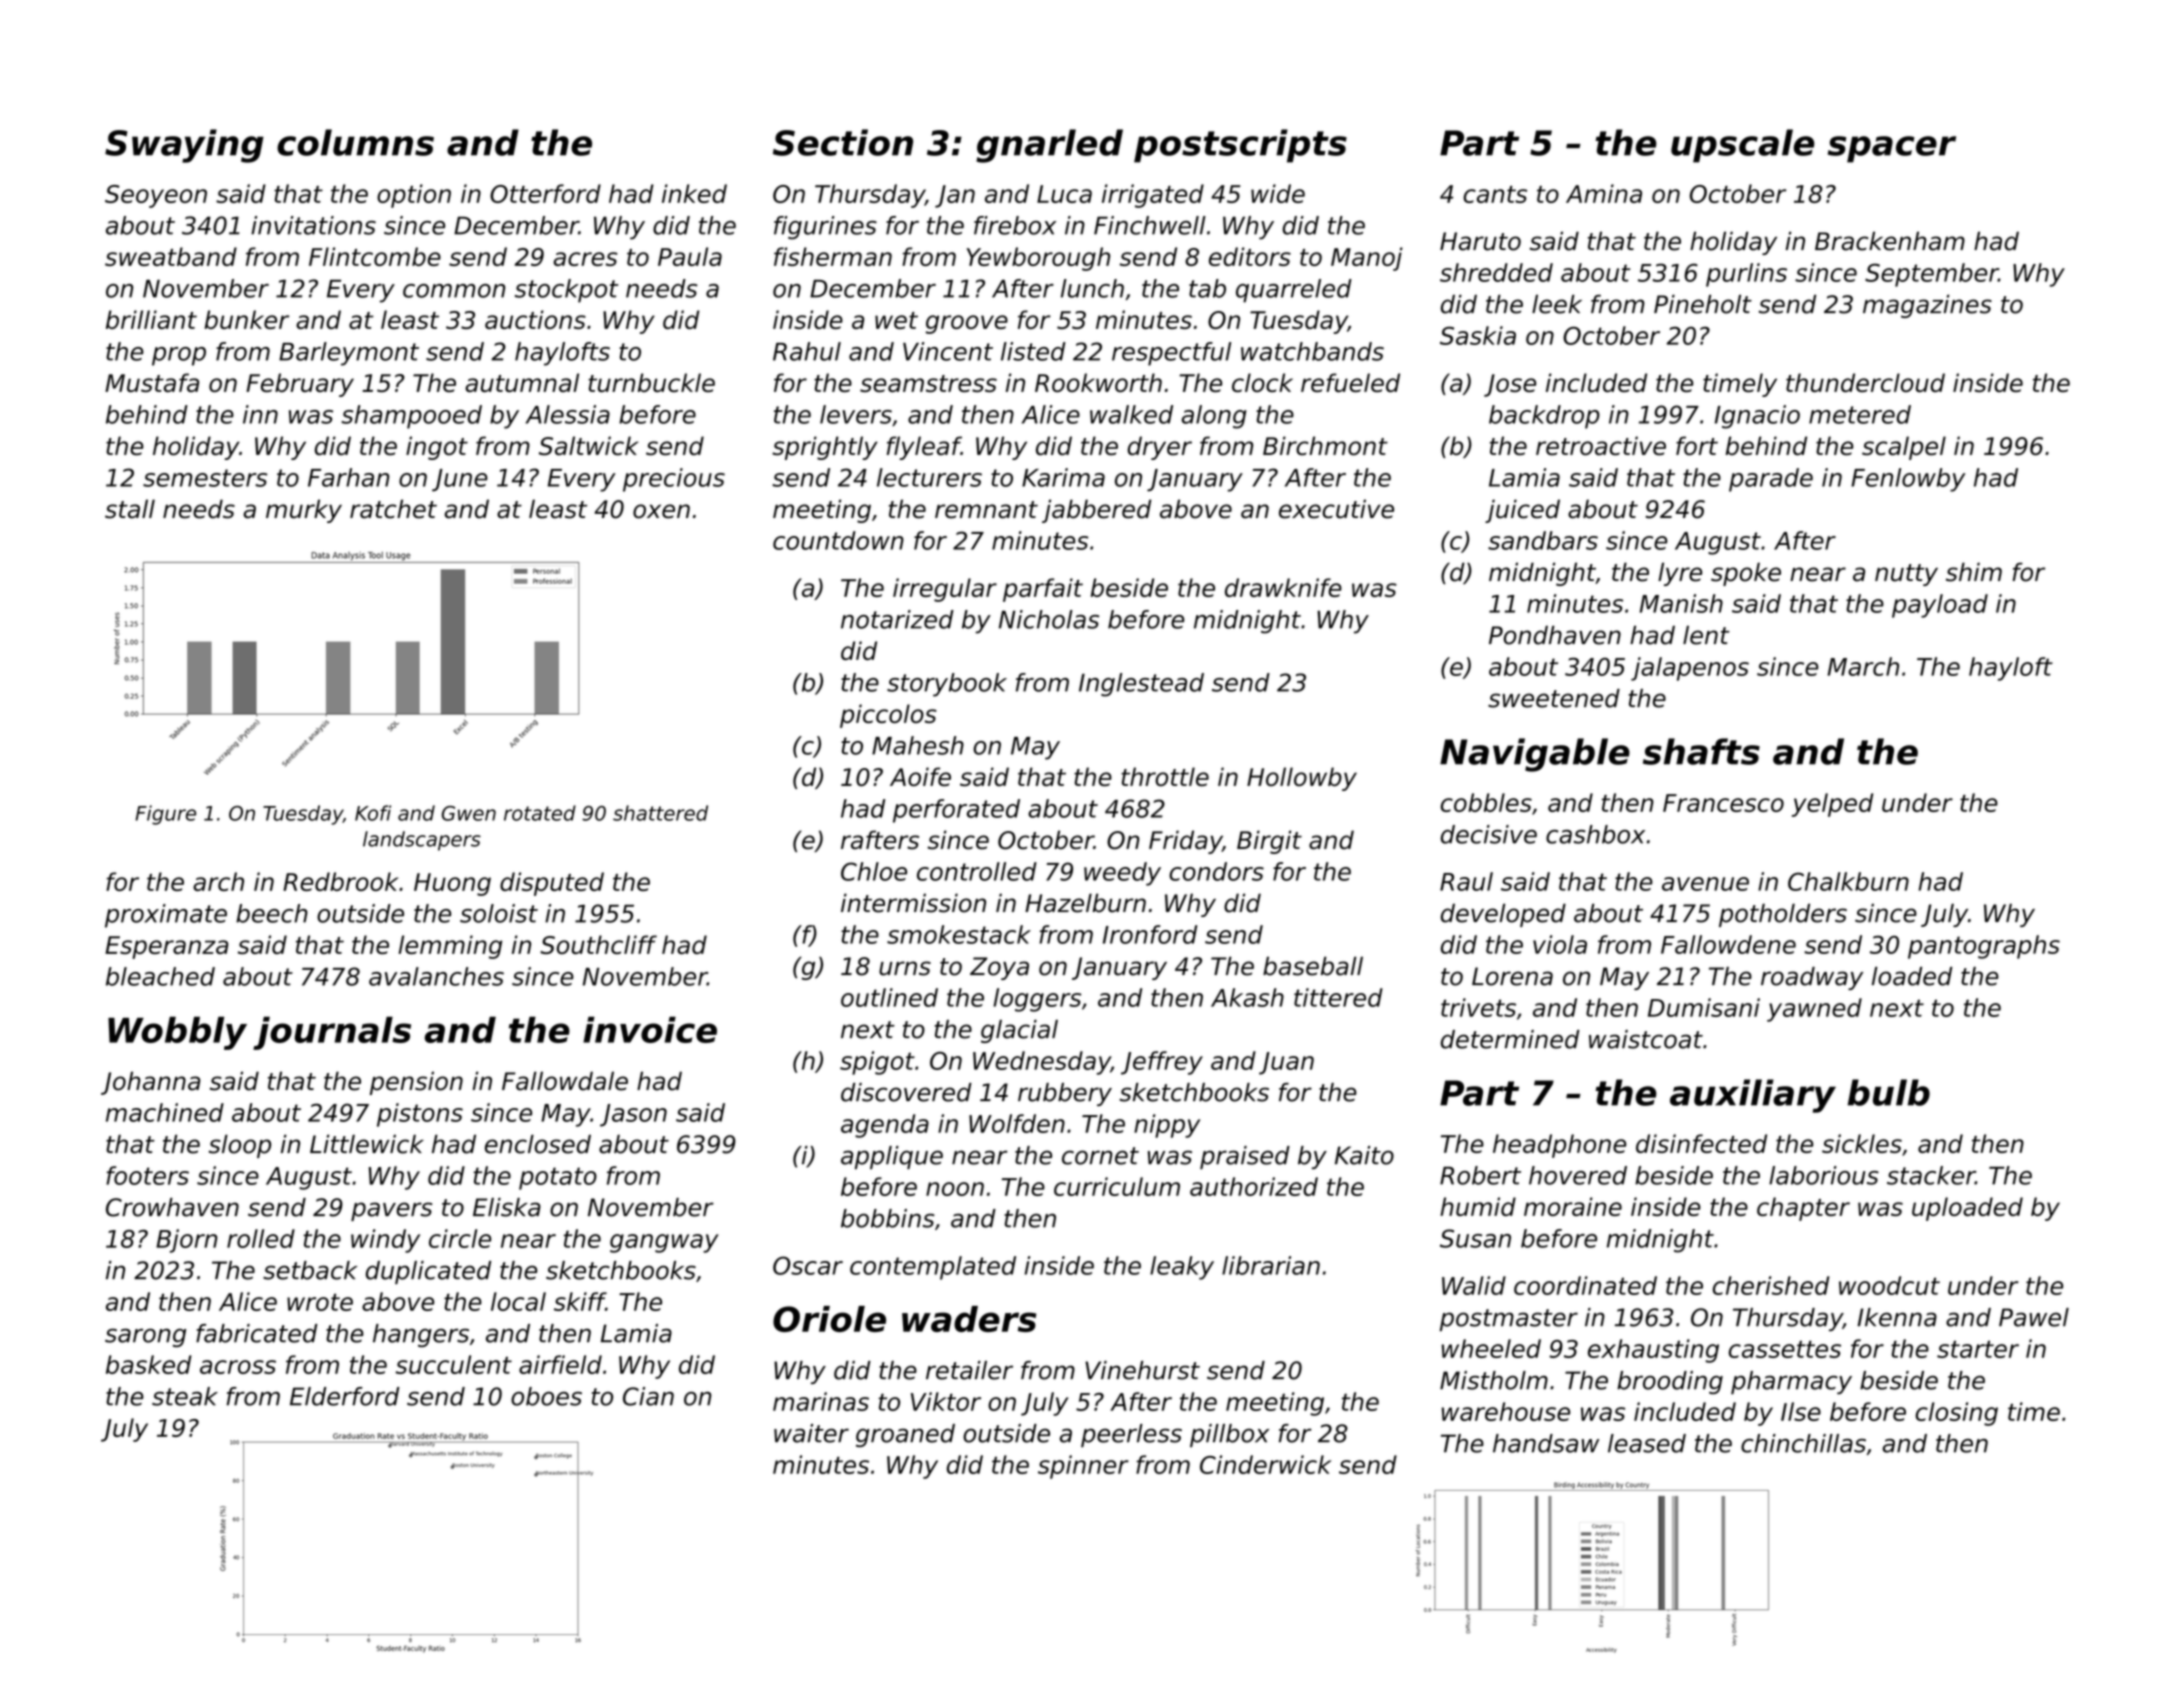 The width and height of the screenshot is (2178, 1683). I want to click on Seoyeon, so click(156, 196).
